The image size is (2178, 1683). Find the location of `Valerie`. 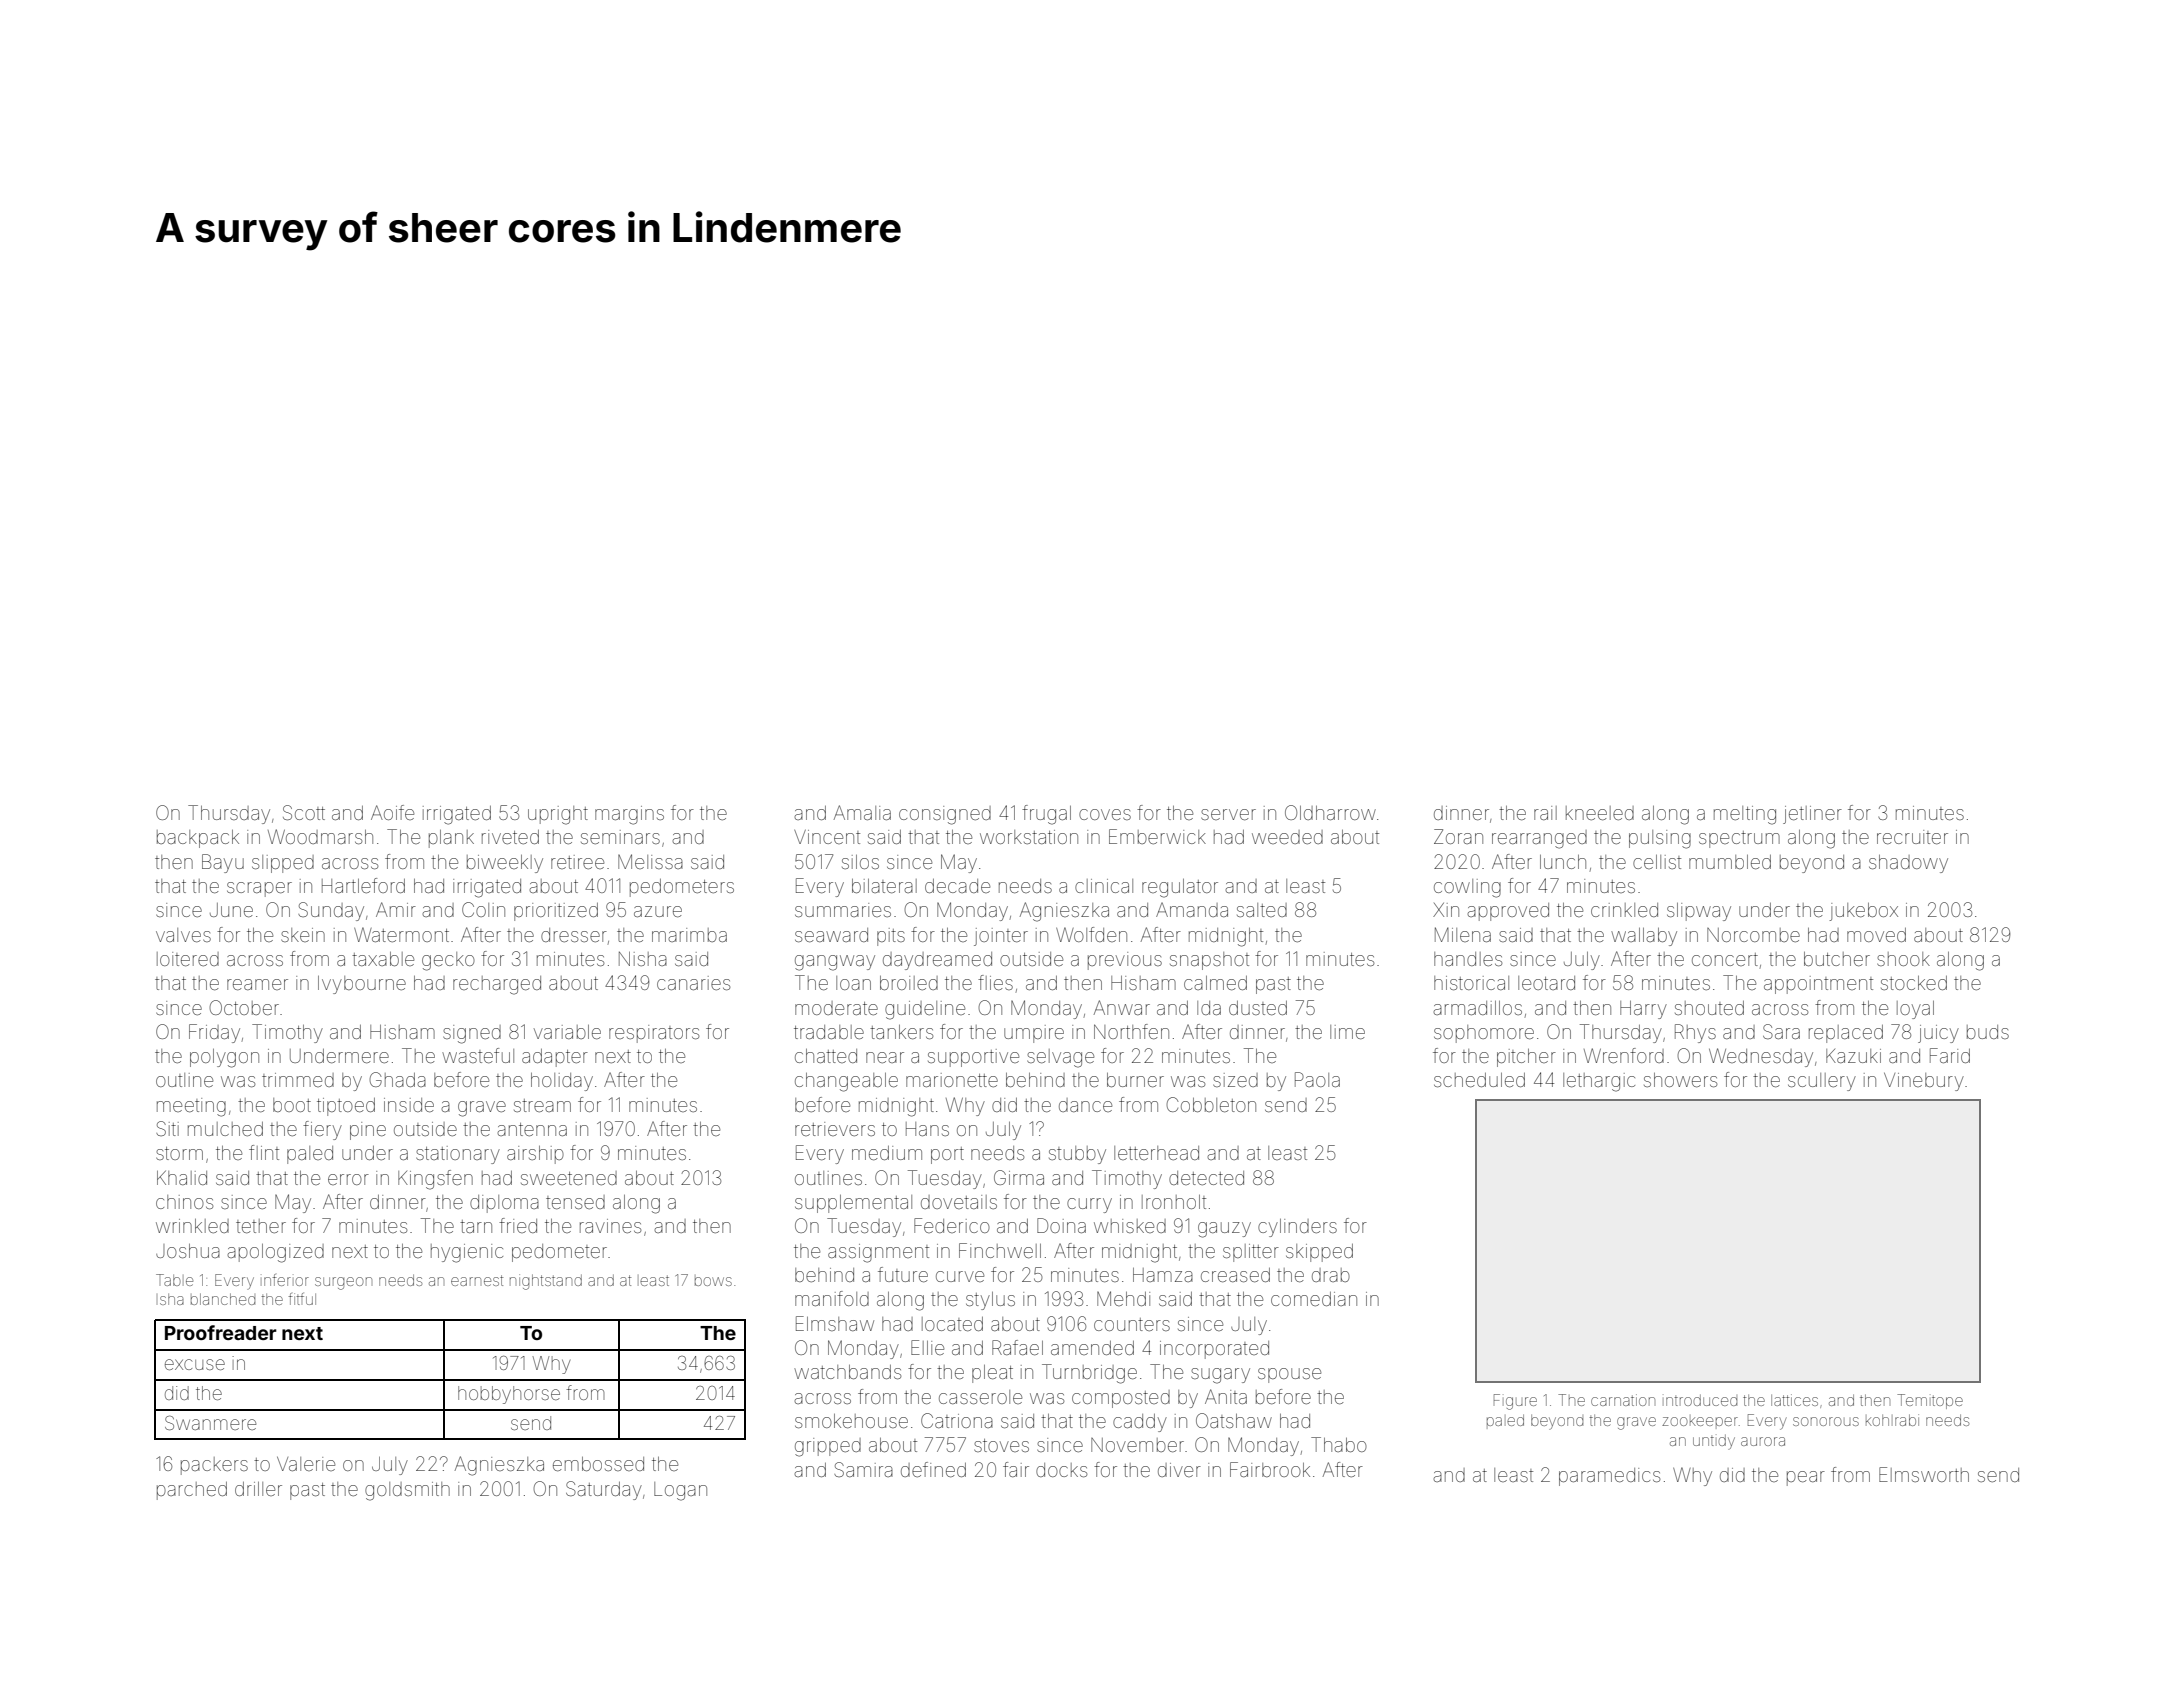

Valerie is located at coordinates (306, 1464).
